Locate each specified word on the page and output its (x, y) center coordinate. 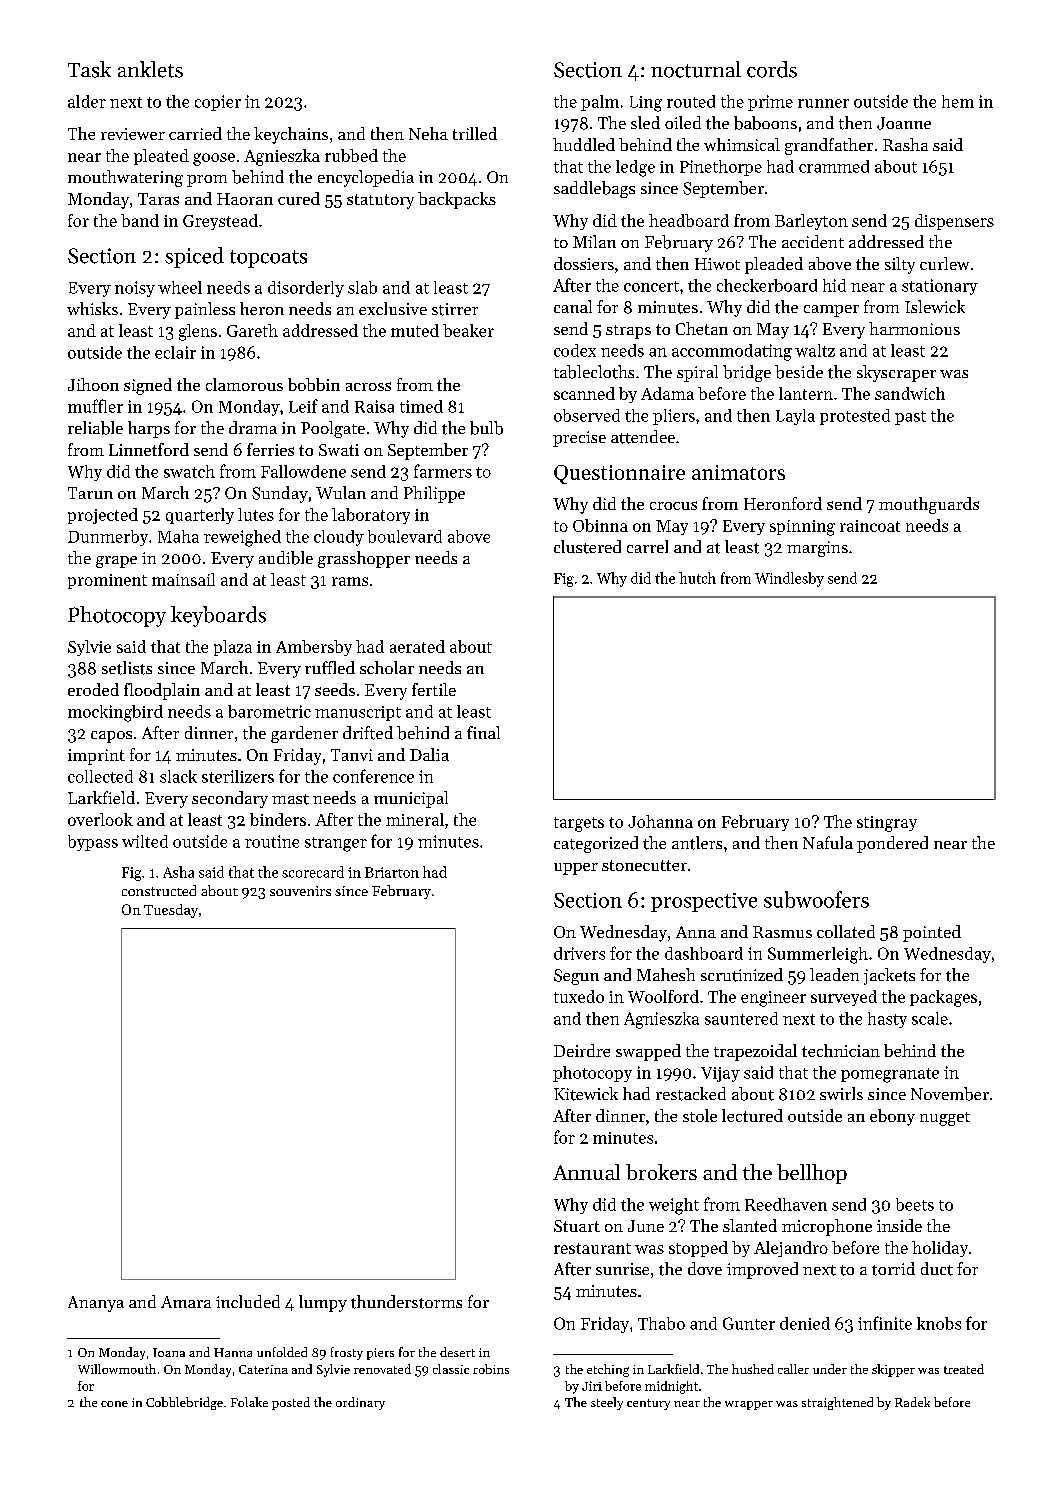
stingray (887, 824)
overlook (100, 819)
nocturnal (696, 69)
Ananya (96, 1304)
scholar (387, 667)
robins (491, 1369)
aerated (417, 646)
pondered (892, 844)
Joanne (904, 123)
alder (87, 101)
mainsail (183, 579)
